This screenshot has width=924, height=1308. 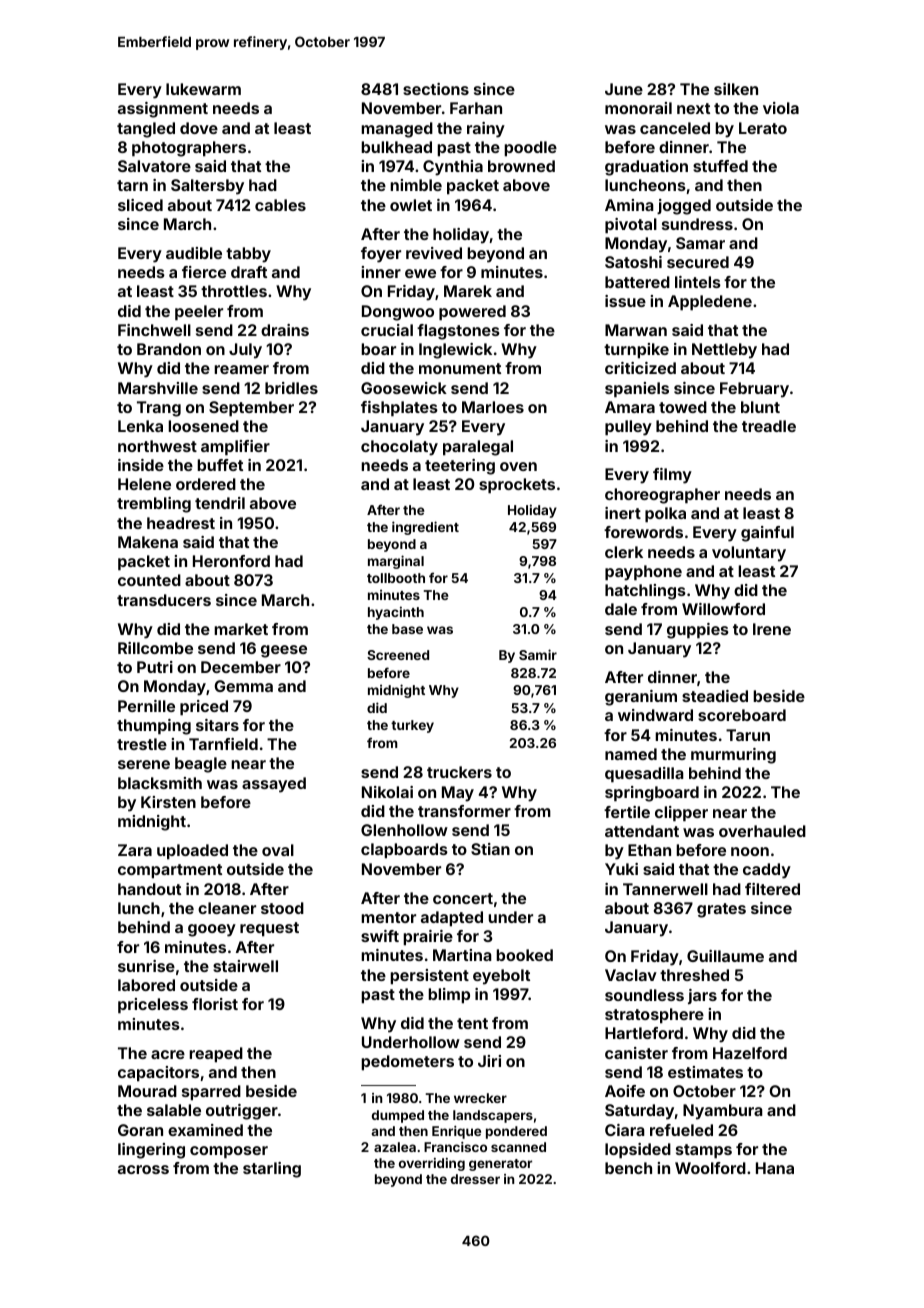 What do you see at coordinates (203, 89) in the screenshot?
I see `lukewarm` at bounding box center [203, 89].
